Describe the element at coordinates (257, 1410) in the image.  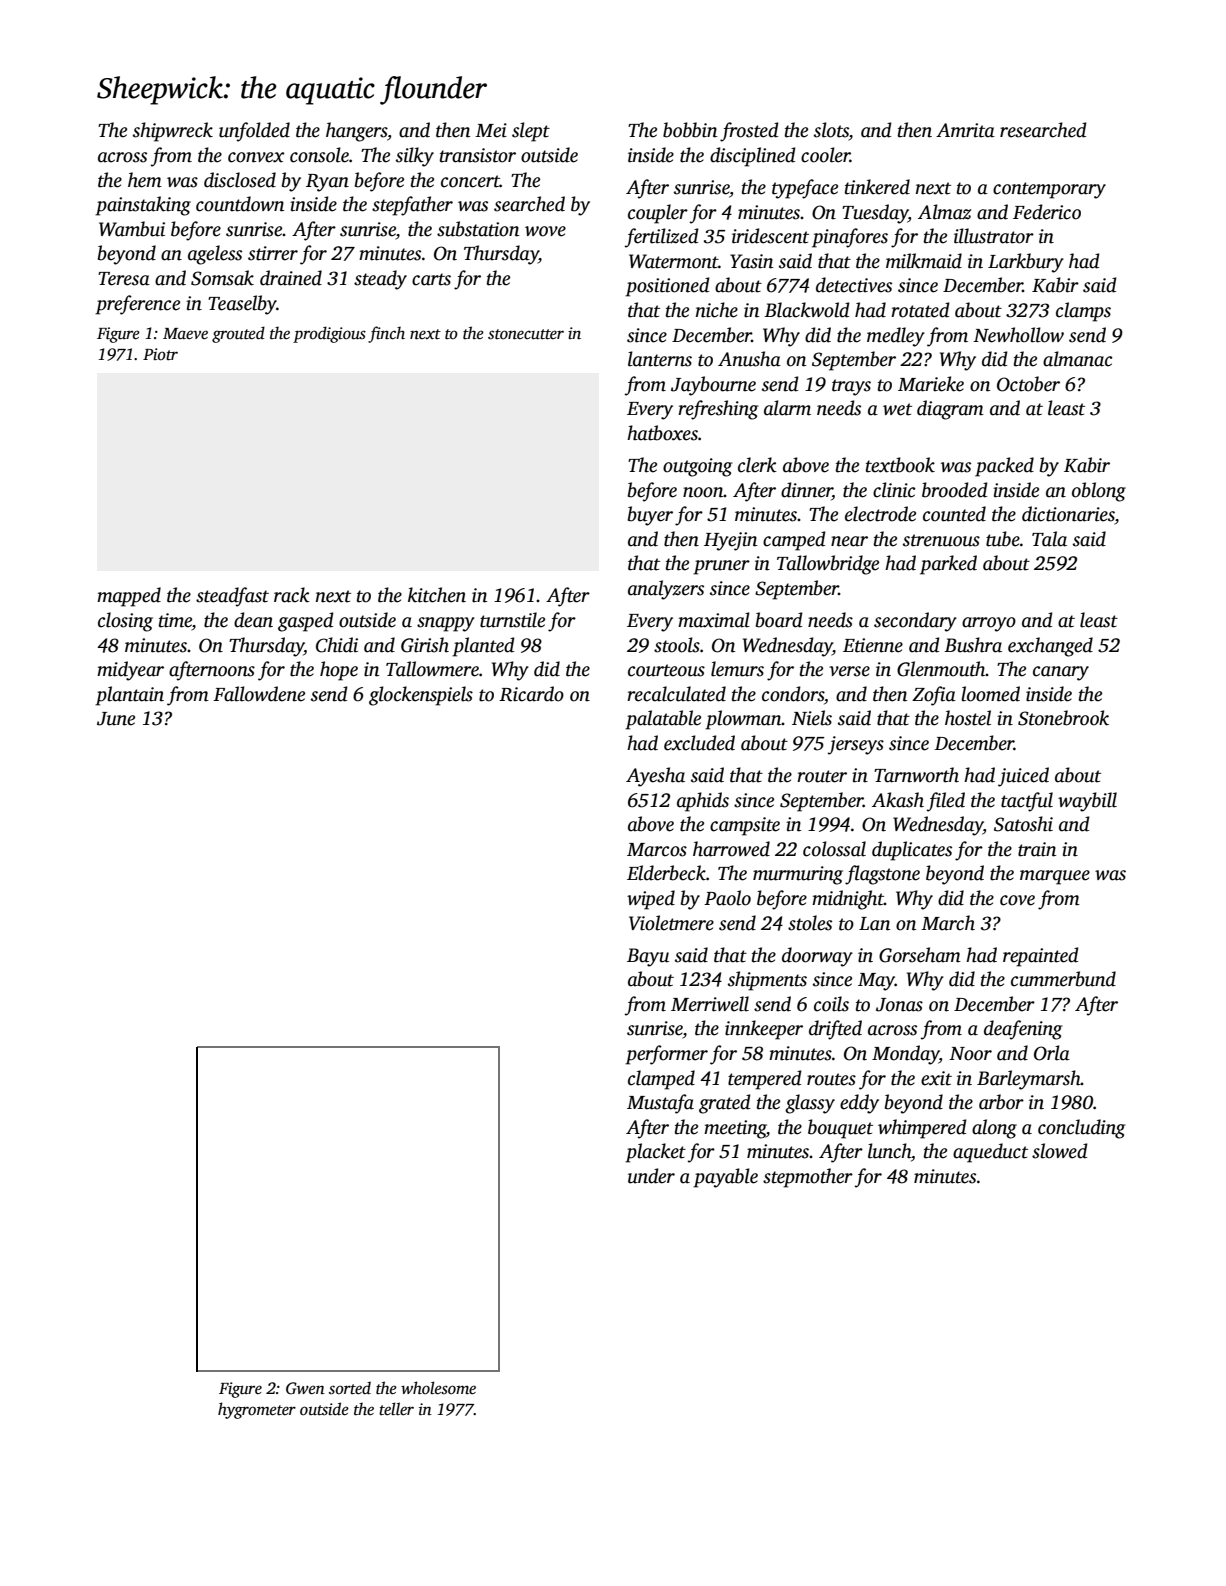
I see `hygrometer` at that location.
